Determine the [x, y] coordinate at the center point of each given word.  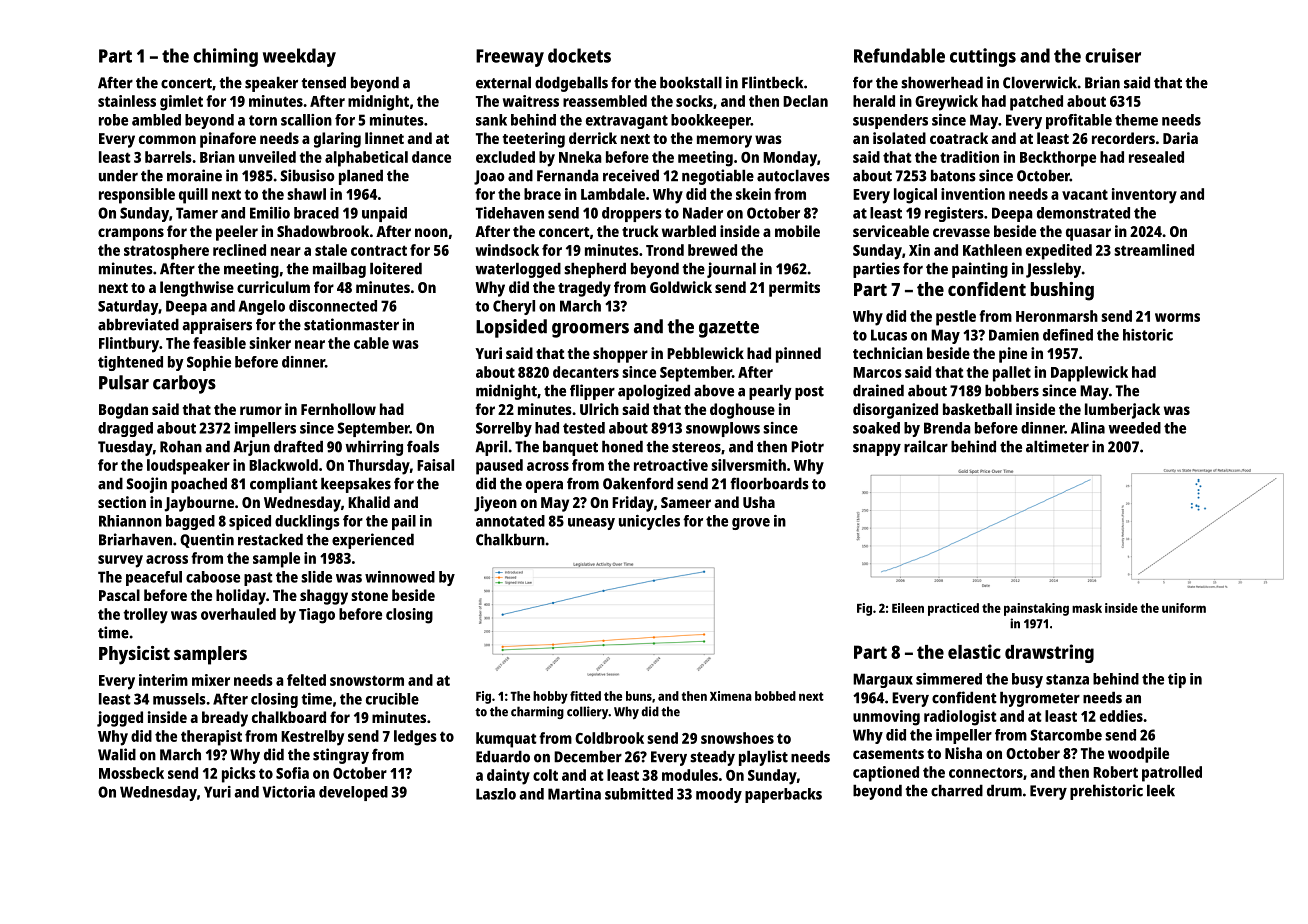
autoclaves [793, 175]
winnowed [400, 577]
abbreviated [138, 324]
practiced [953, 609]
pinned [798, 355]
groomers [590, 330]
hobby [550, 697]
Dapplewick [1089, 374]
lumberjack [1122, 411]
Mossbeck [131, 773]
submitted [639, 794]
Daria [1180, 138]
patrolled [1172, 774]
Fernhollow [338, 409]
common [167, 139]
